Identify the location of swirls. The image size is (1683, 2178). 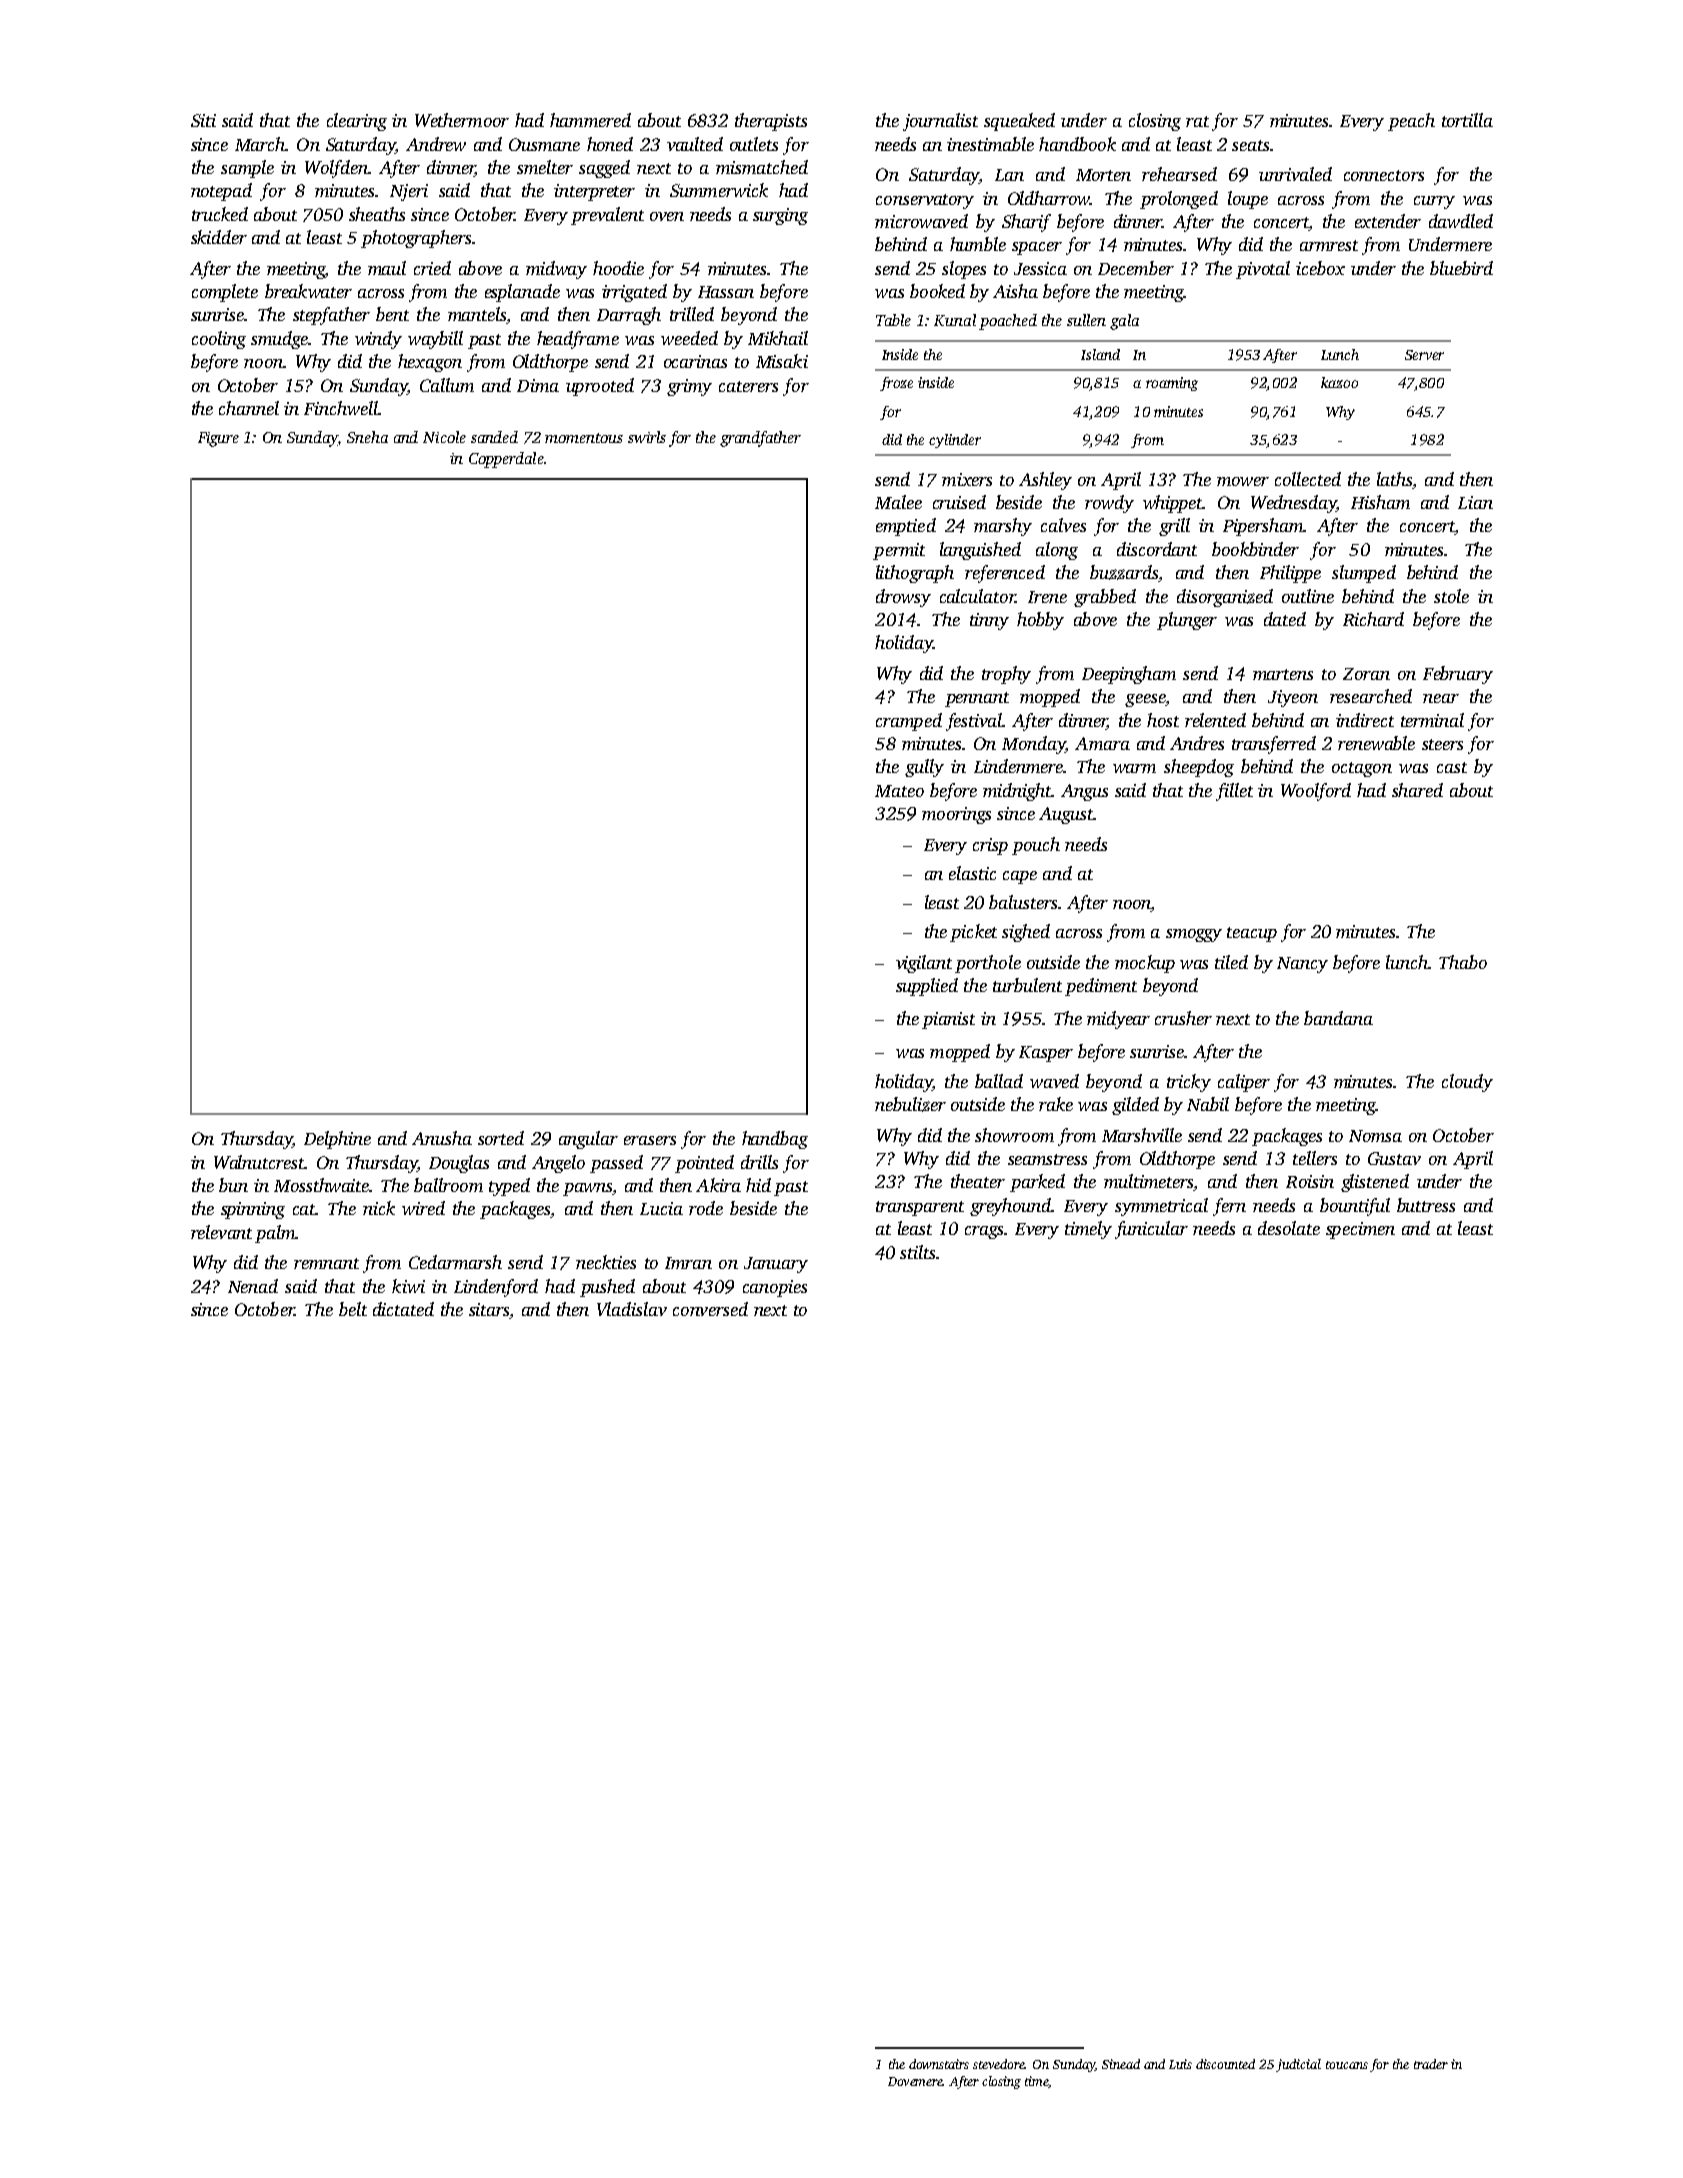
(647, 437).
